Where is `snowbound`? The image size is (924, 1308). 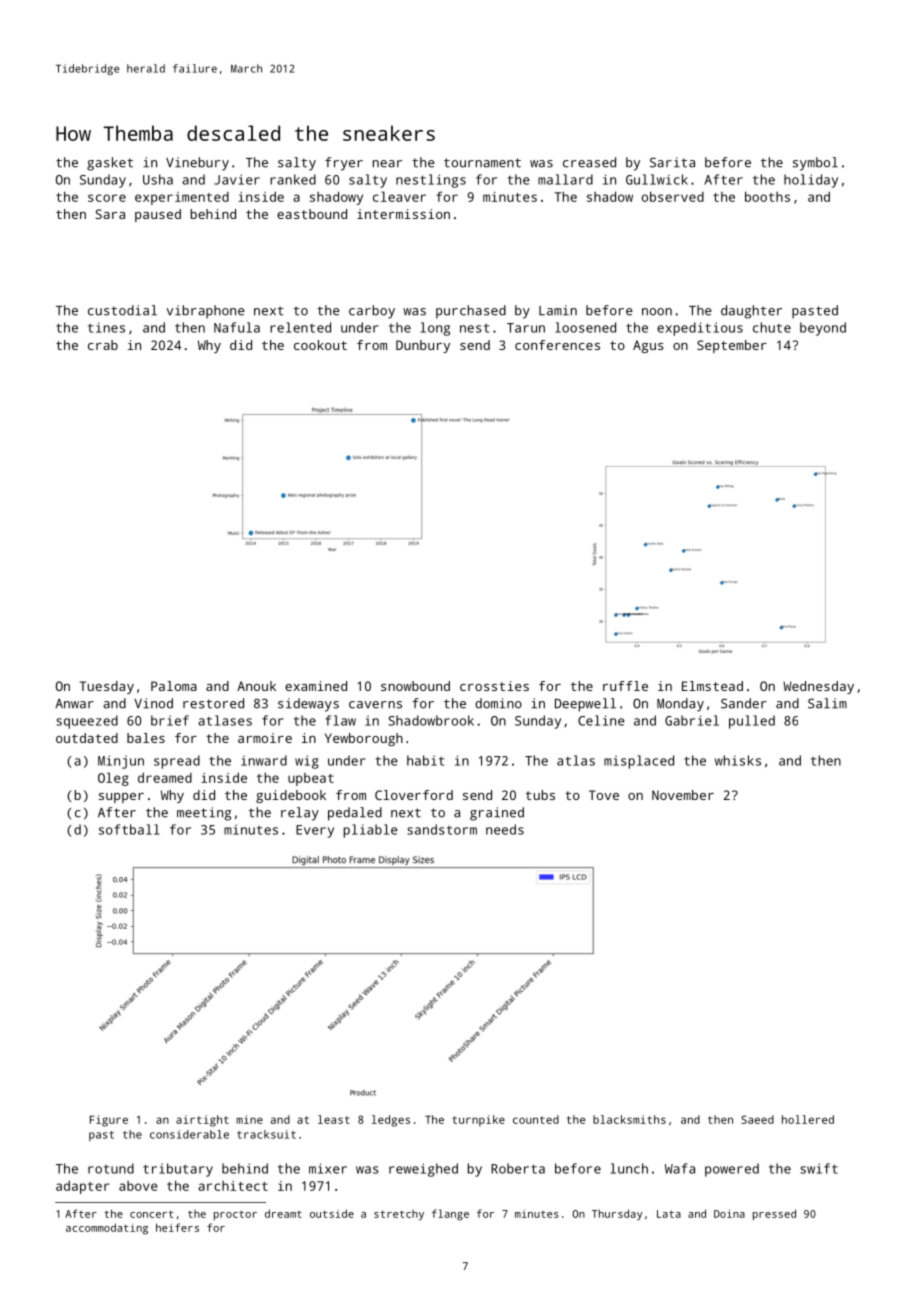 snowbound is located at coordinates (415, 686).
